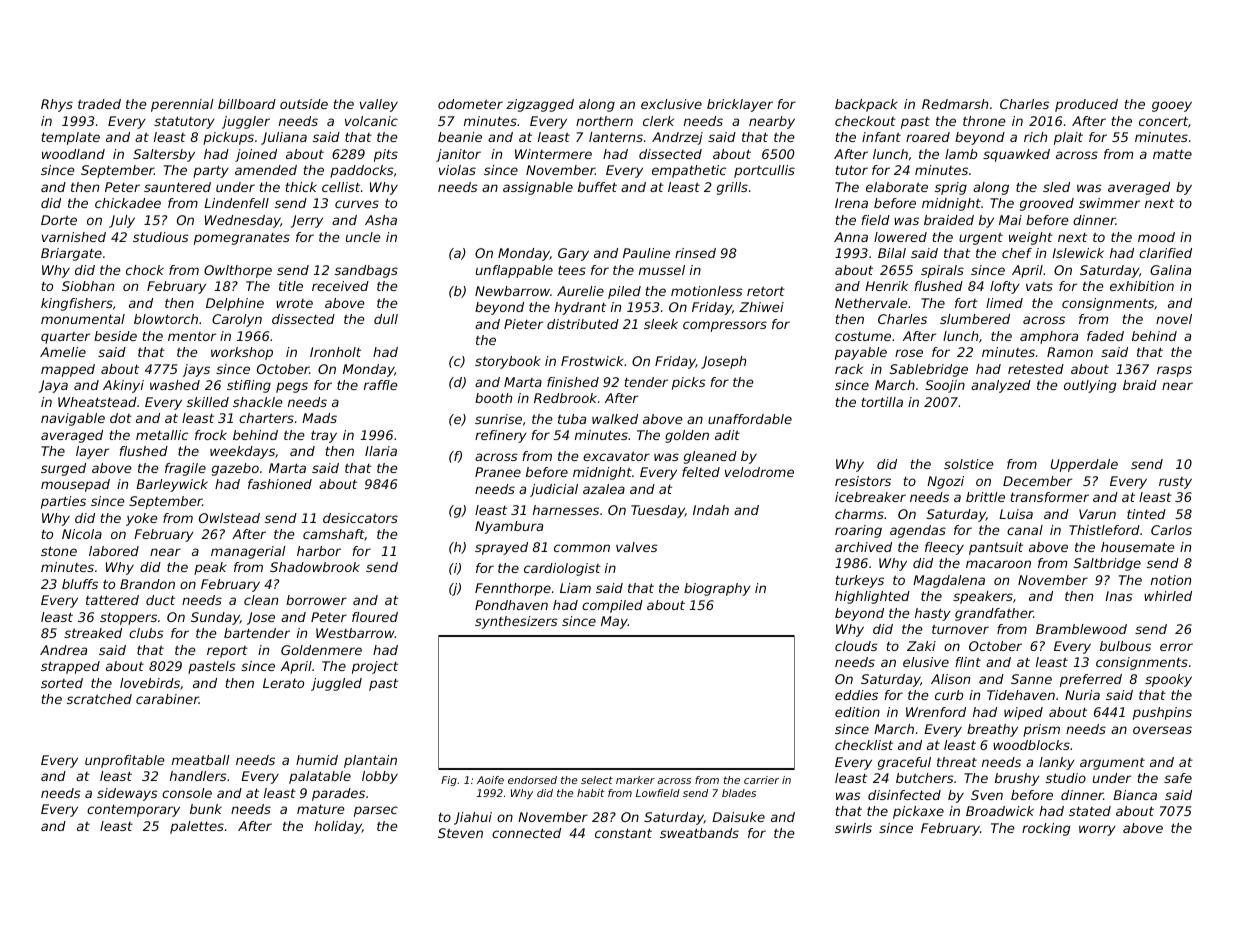 The image size is (1233, 952). I want to click on eddies, so click(856, 695).
